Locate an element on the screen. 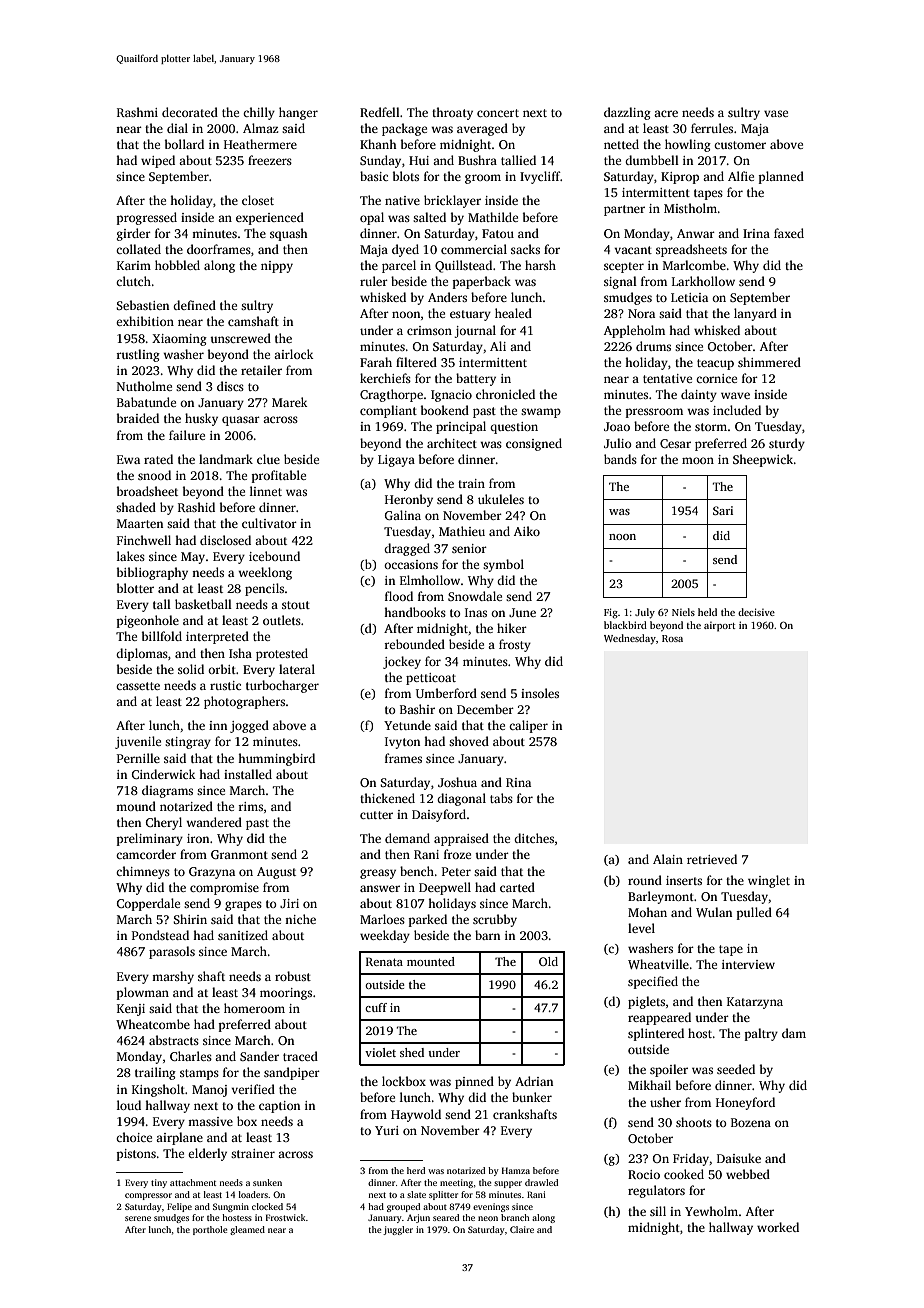 The height and width of the screenshot is (1308, 924). landmark is located at coordinates (226, 459).
